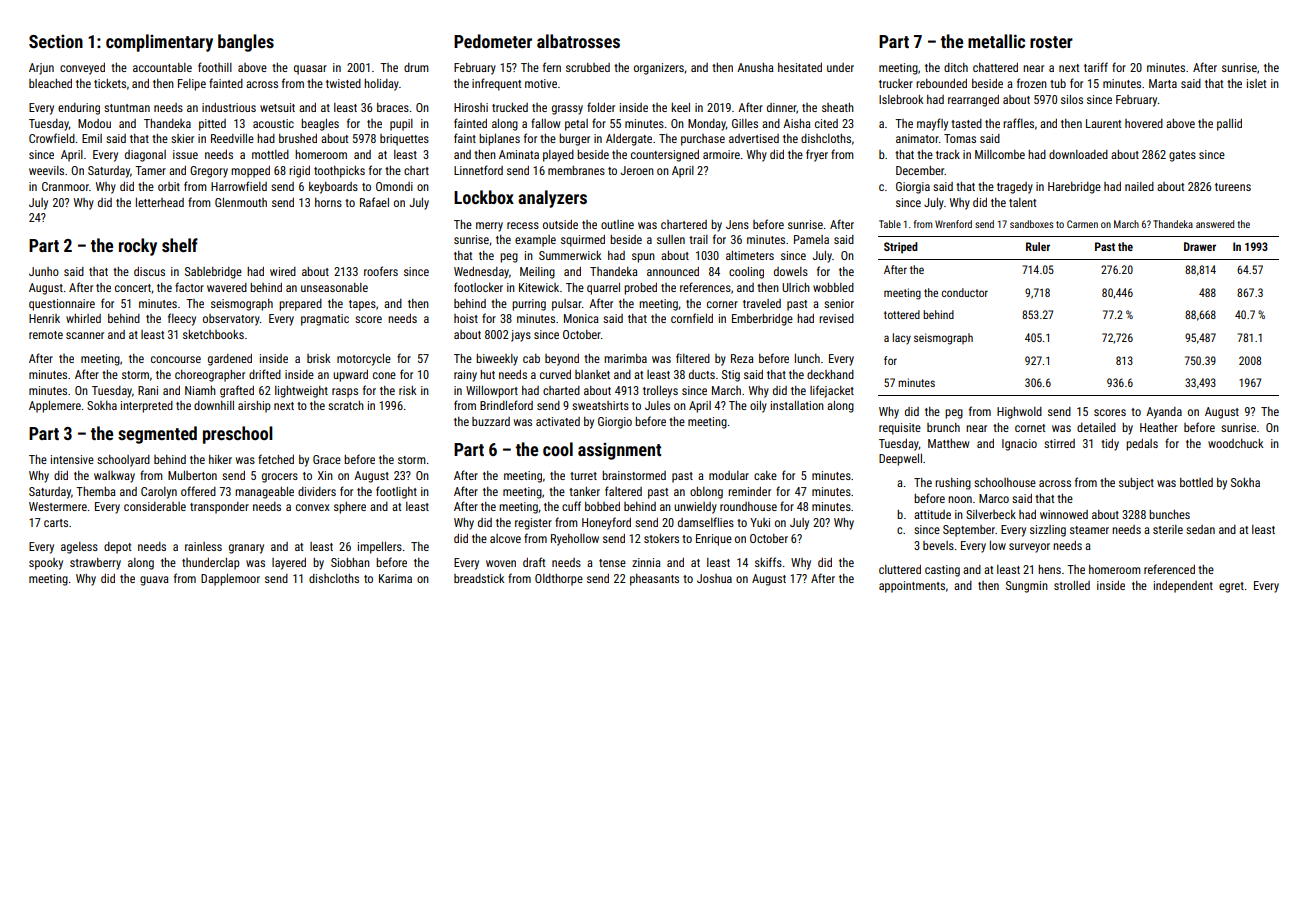  I want to click on Drawer, so click(1200, 246).
